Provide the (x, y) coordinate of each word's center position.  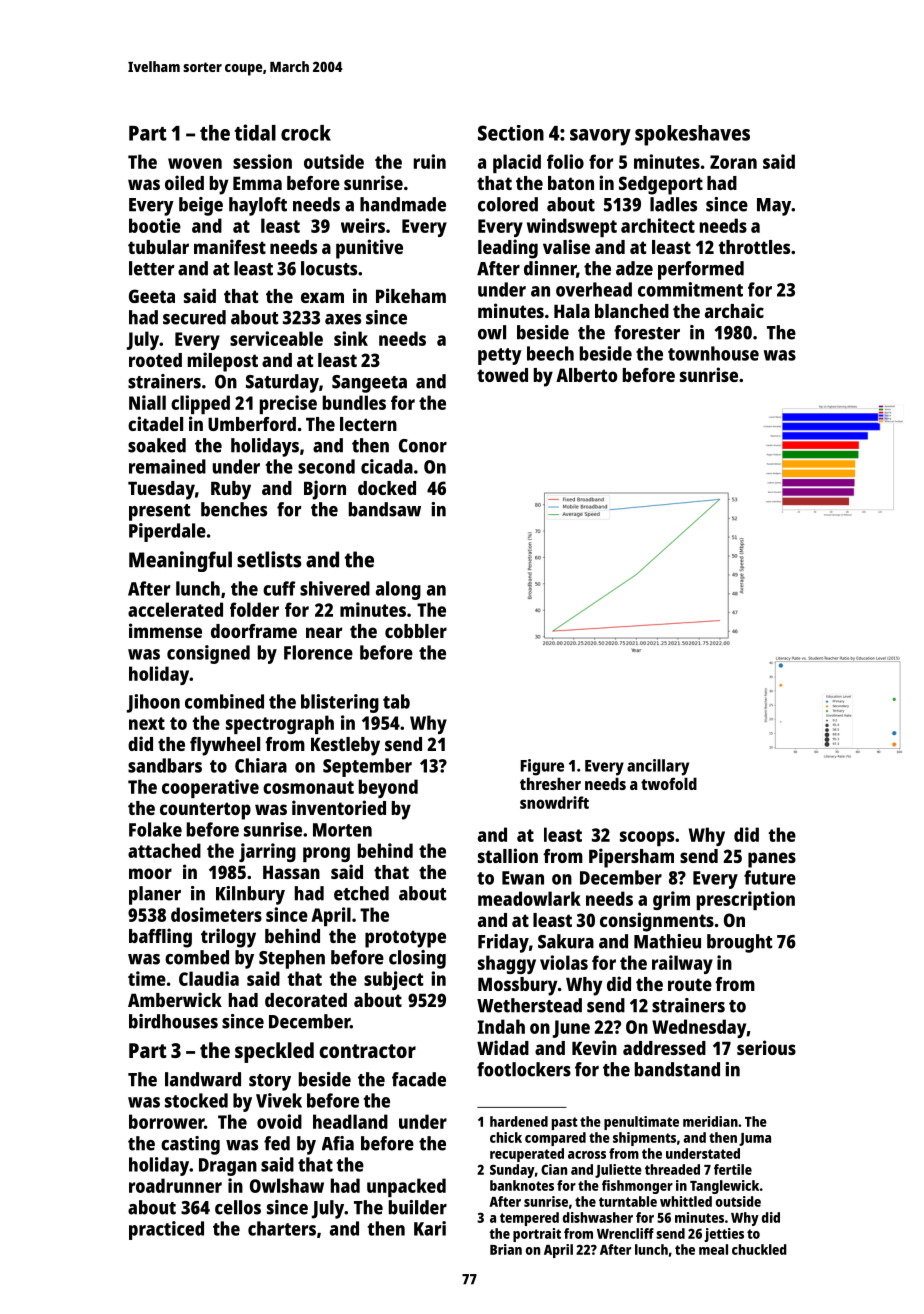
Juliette (618, 1171)
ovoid (279, 1121)
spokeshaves (692, 135)
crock (306, 133)
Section (511, 133)
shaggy (507, 964)
